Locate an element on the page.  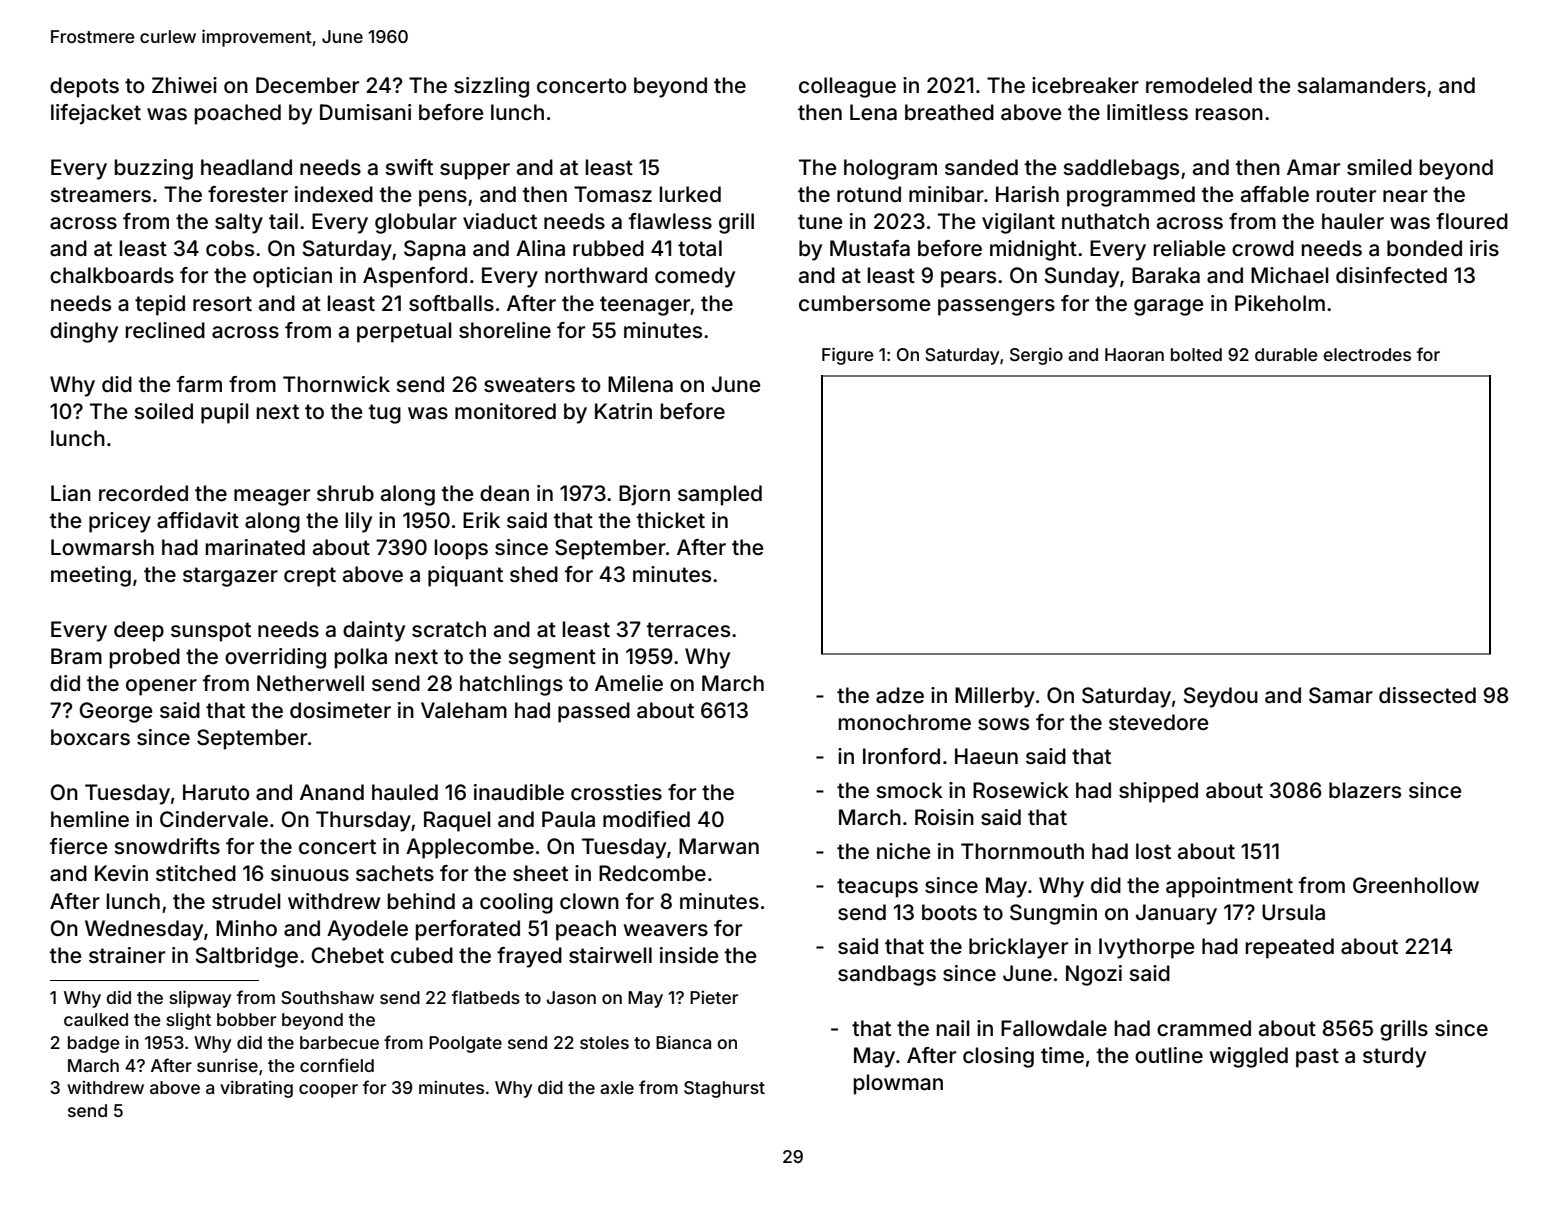
Seydou is located at coordinates (1221, 697).
